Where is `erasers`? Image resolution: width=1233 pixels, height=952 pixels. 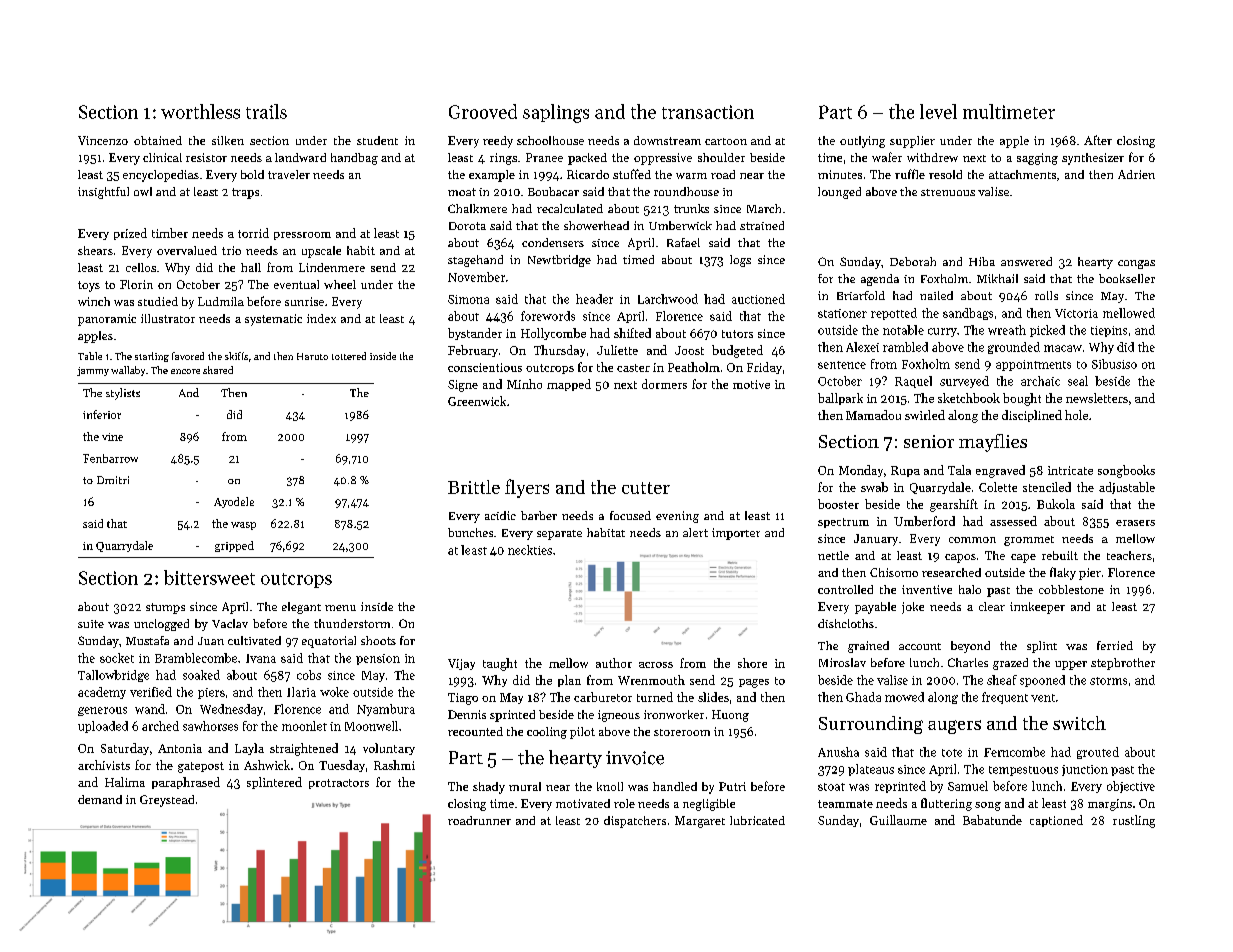 erasers is located at coordinates (1135, 523).
